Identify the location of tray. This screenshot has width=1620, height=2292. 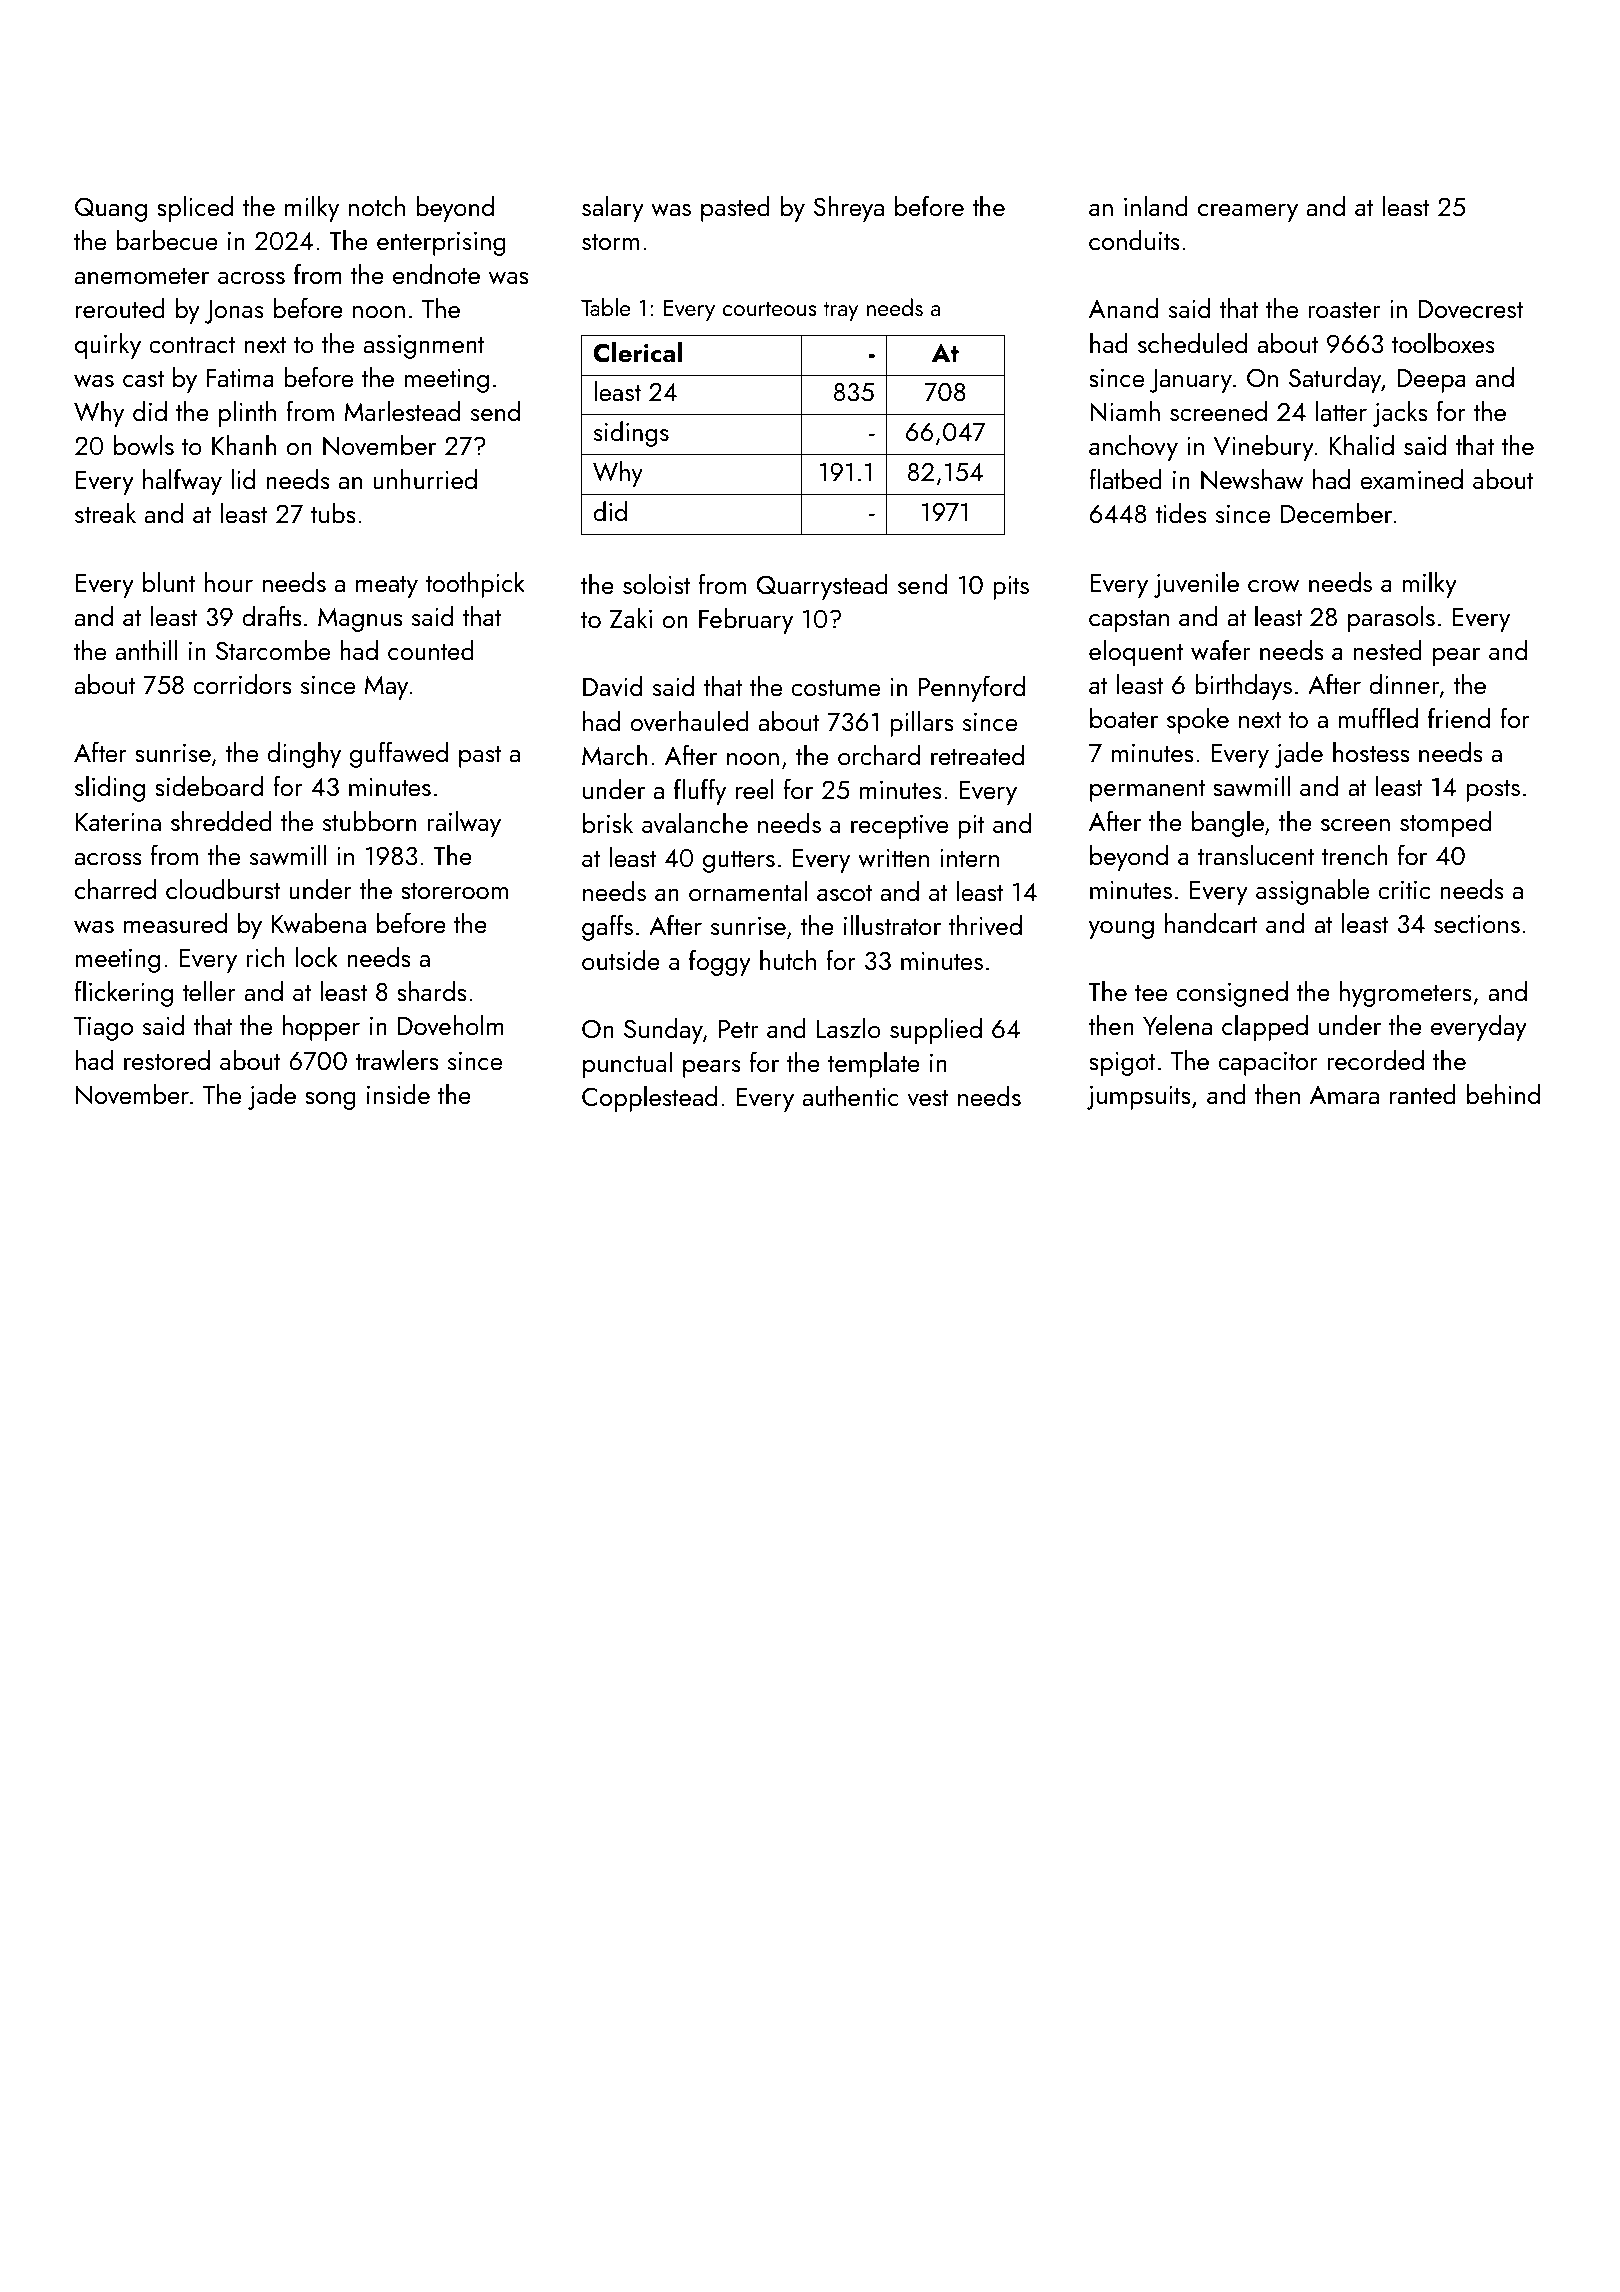
(841, 311).
